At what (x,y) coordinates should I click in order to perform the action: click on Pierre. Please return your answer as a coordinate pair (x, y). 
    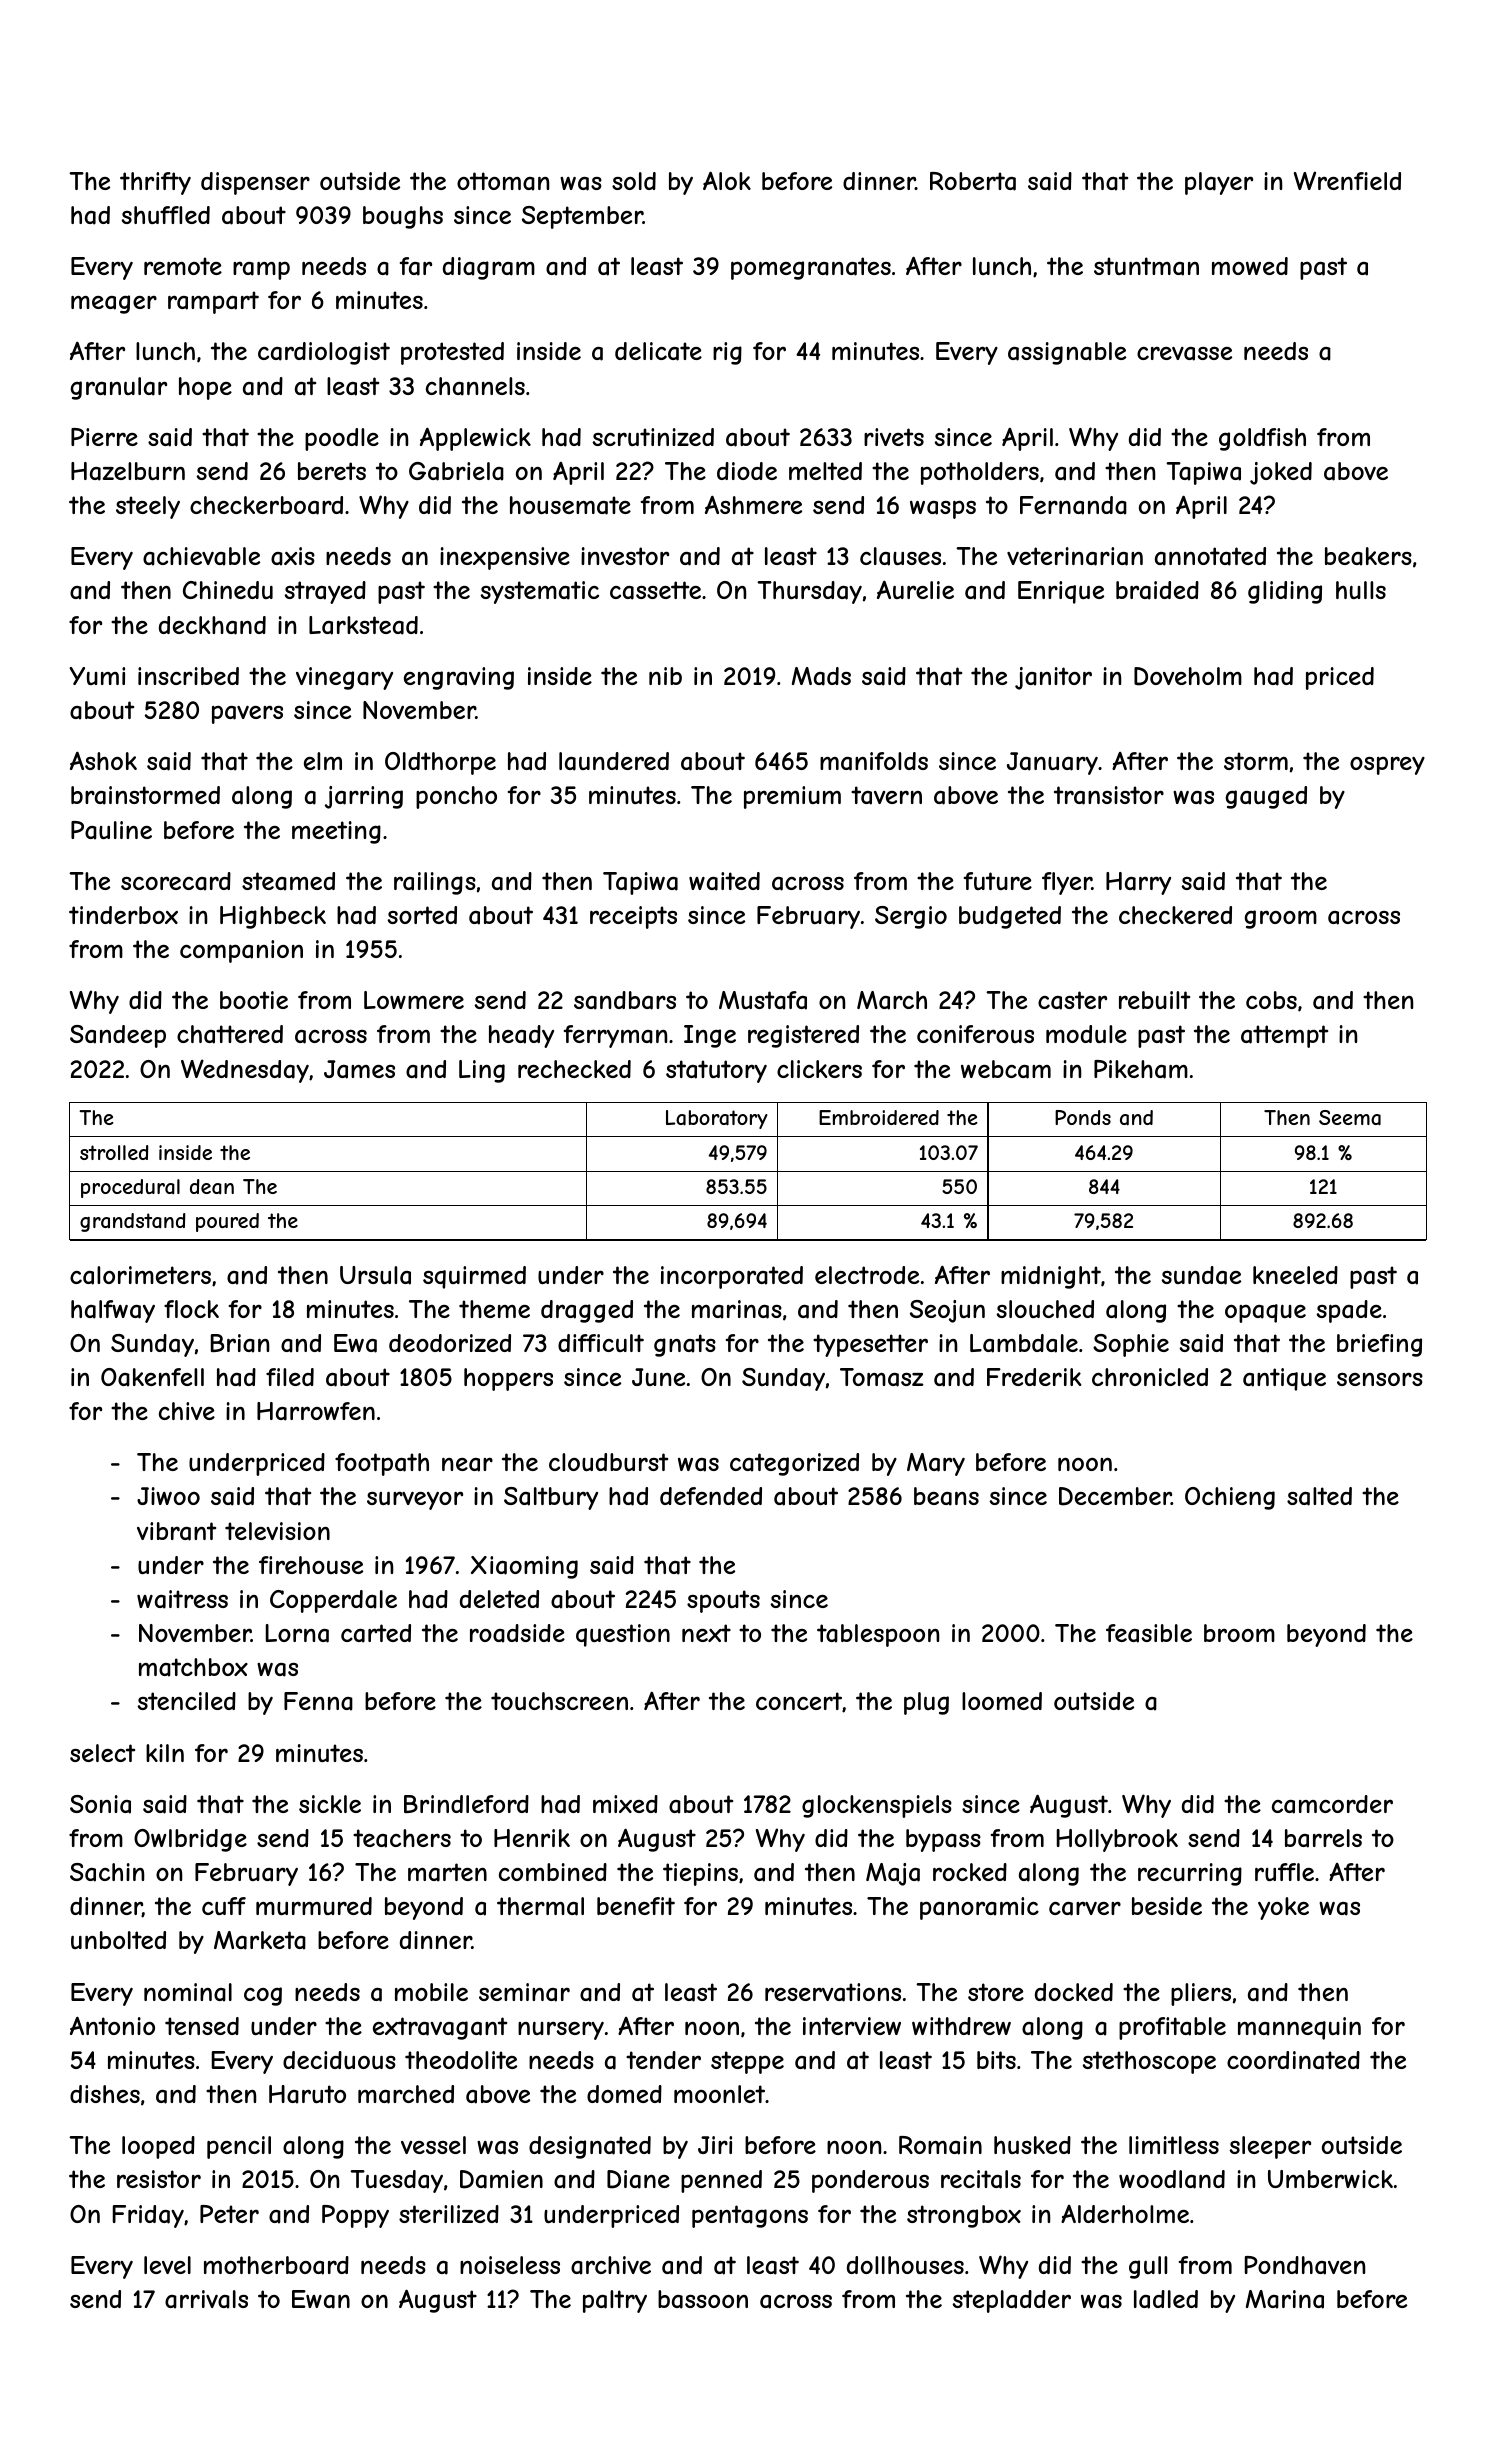
    Looking at the image, I should click on (104, 437).
